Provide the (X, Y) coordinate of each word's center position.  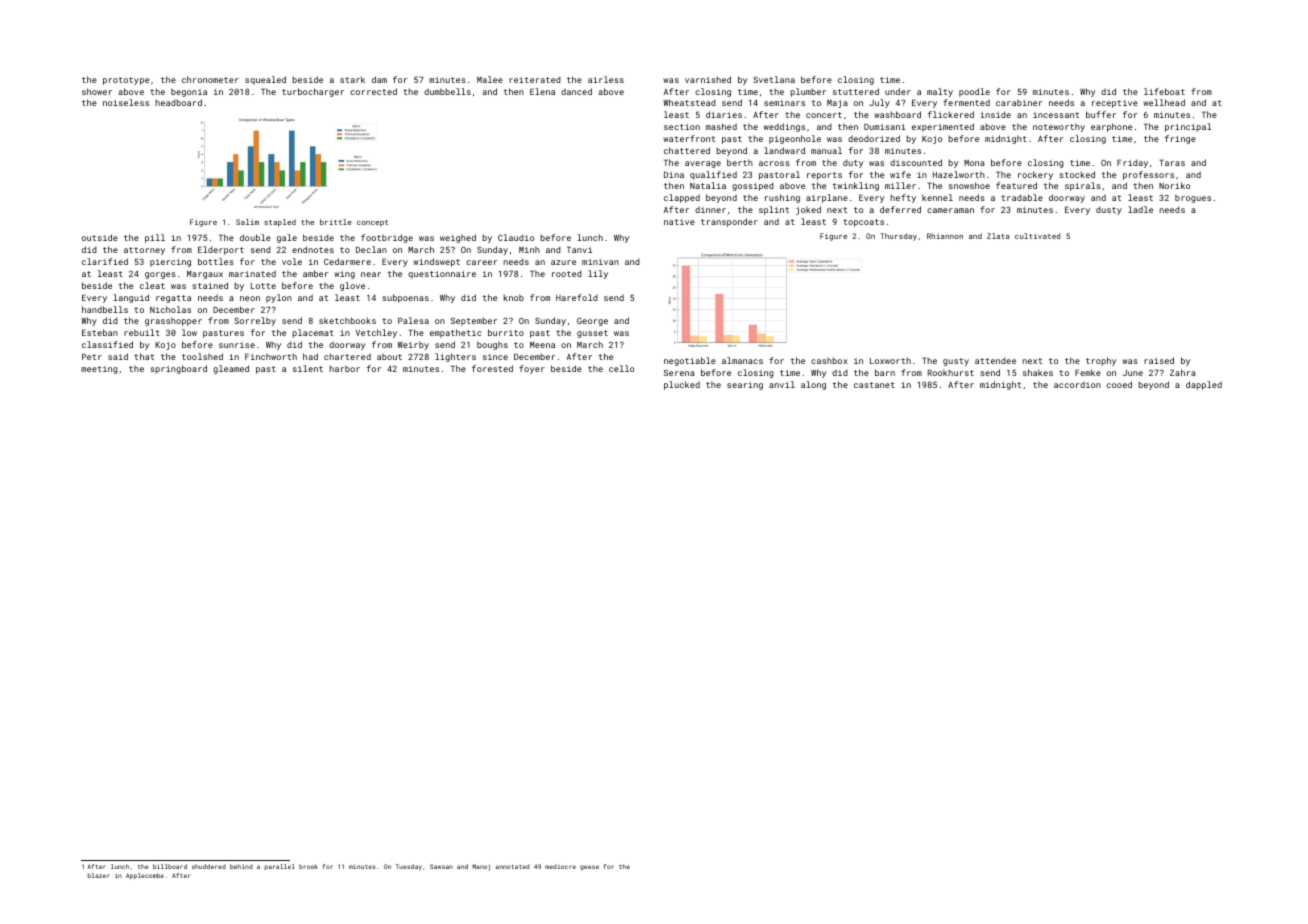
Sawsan (441, 866)
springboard (178, 369)
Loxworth (890, 360)
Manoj (481, 867)
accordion (1077, 384)
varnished (708, 79)
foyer (532, 369)
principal (1188, 127)
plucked (682, 385)
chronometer (210, 79)
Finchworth (271, 356)
